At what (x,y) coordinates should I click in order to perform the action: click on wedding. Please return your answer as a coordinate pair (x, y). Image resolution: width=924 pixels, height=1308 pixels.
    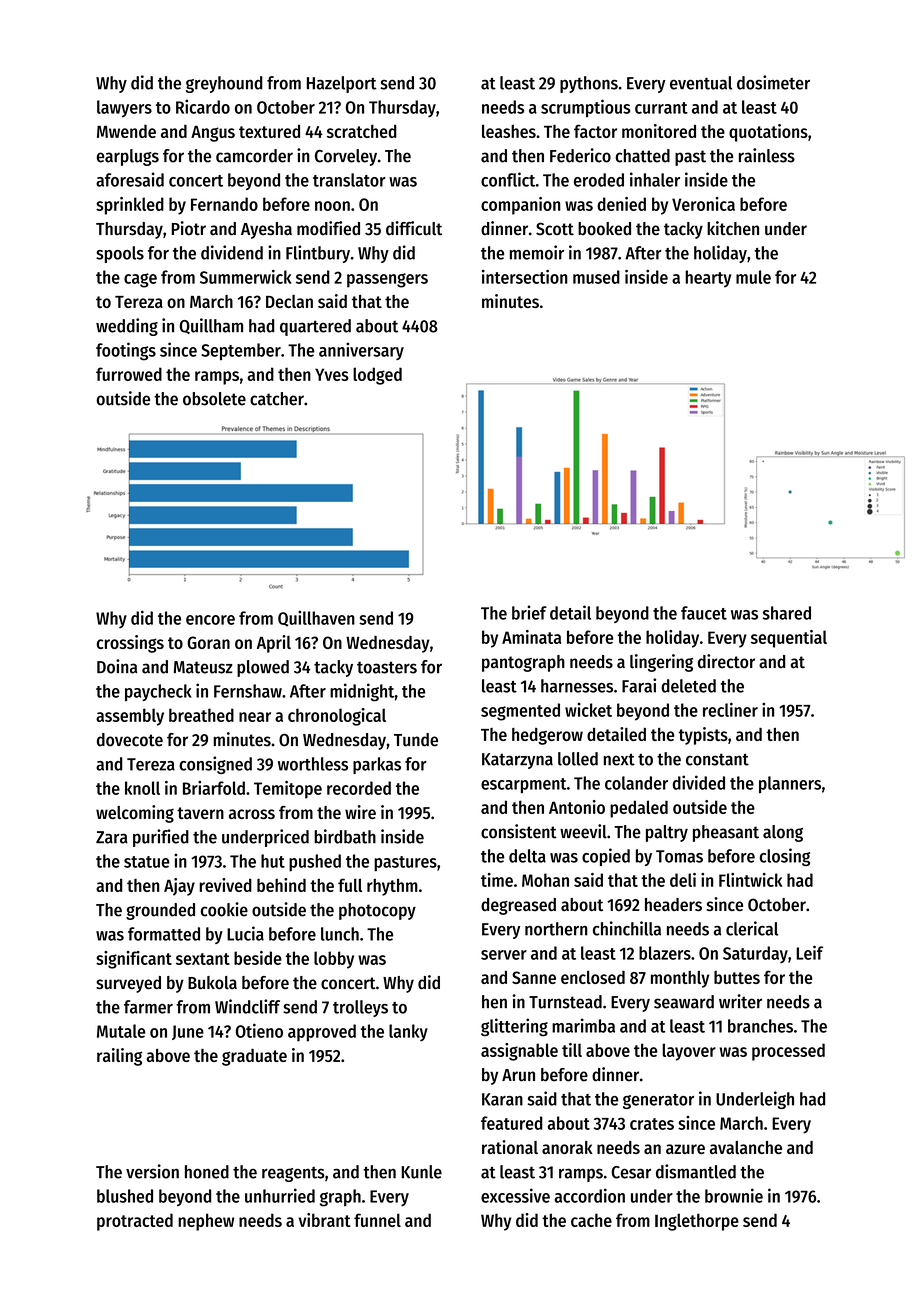
    Looking at the image, I should click on (127, 327).
